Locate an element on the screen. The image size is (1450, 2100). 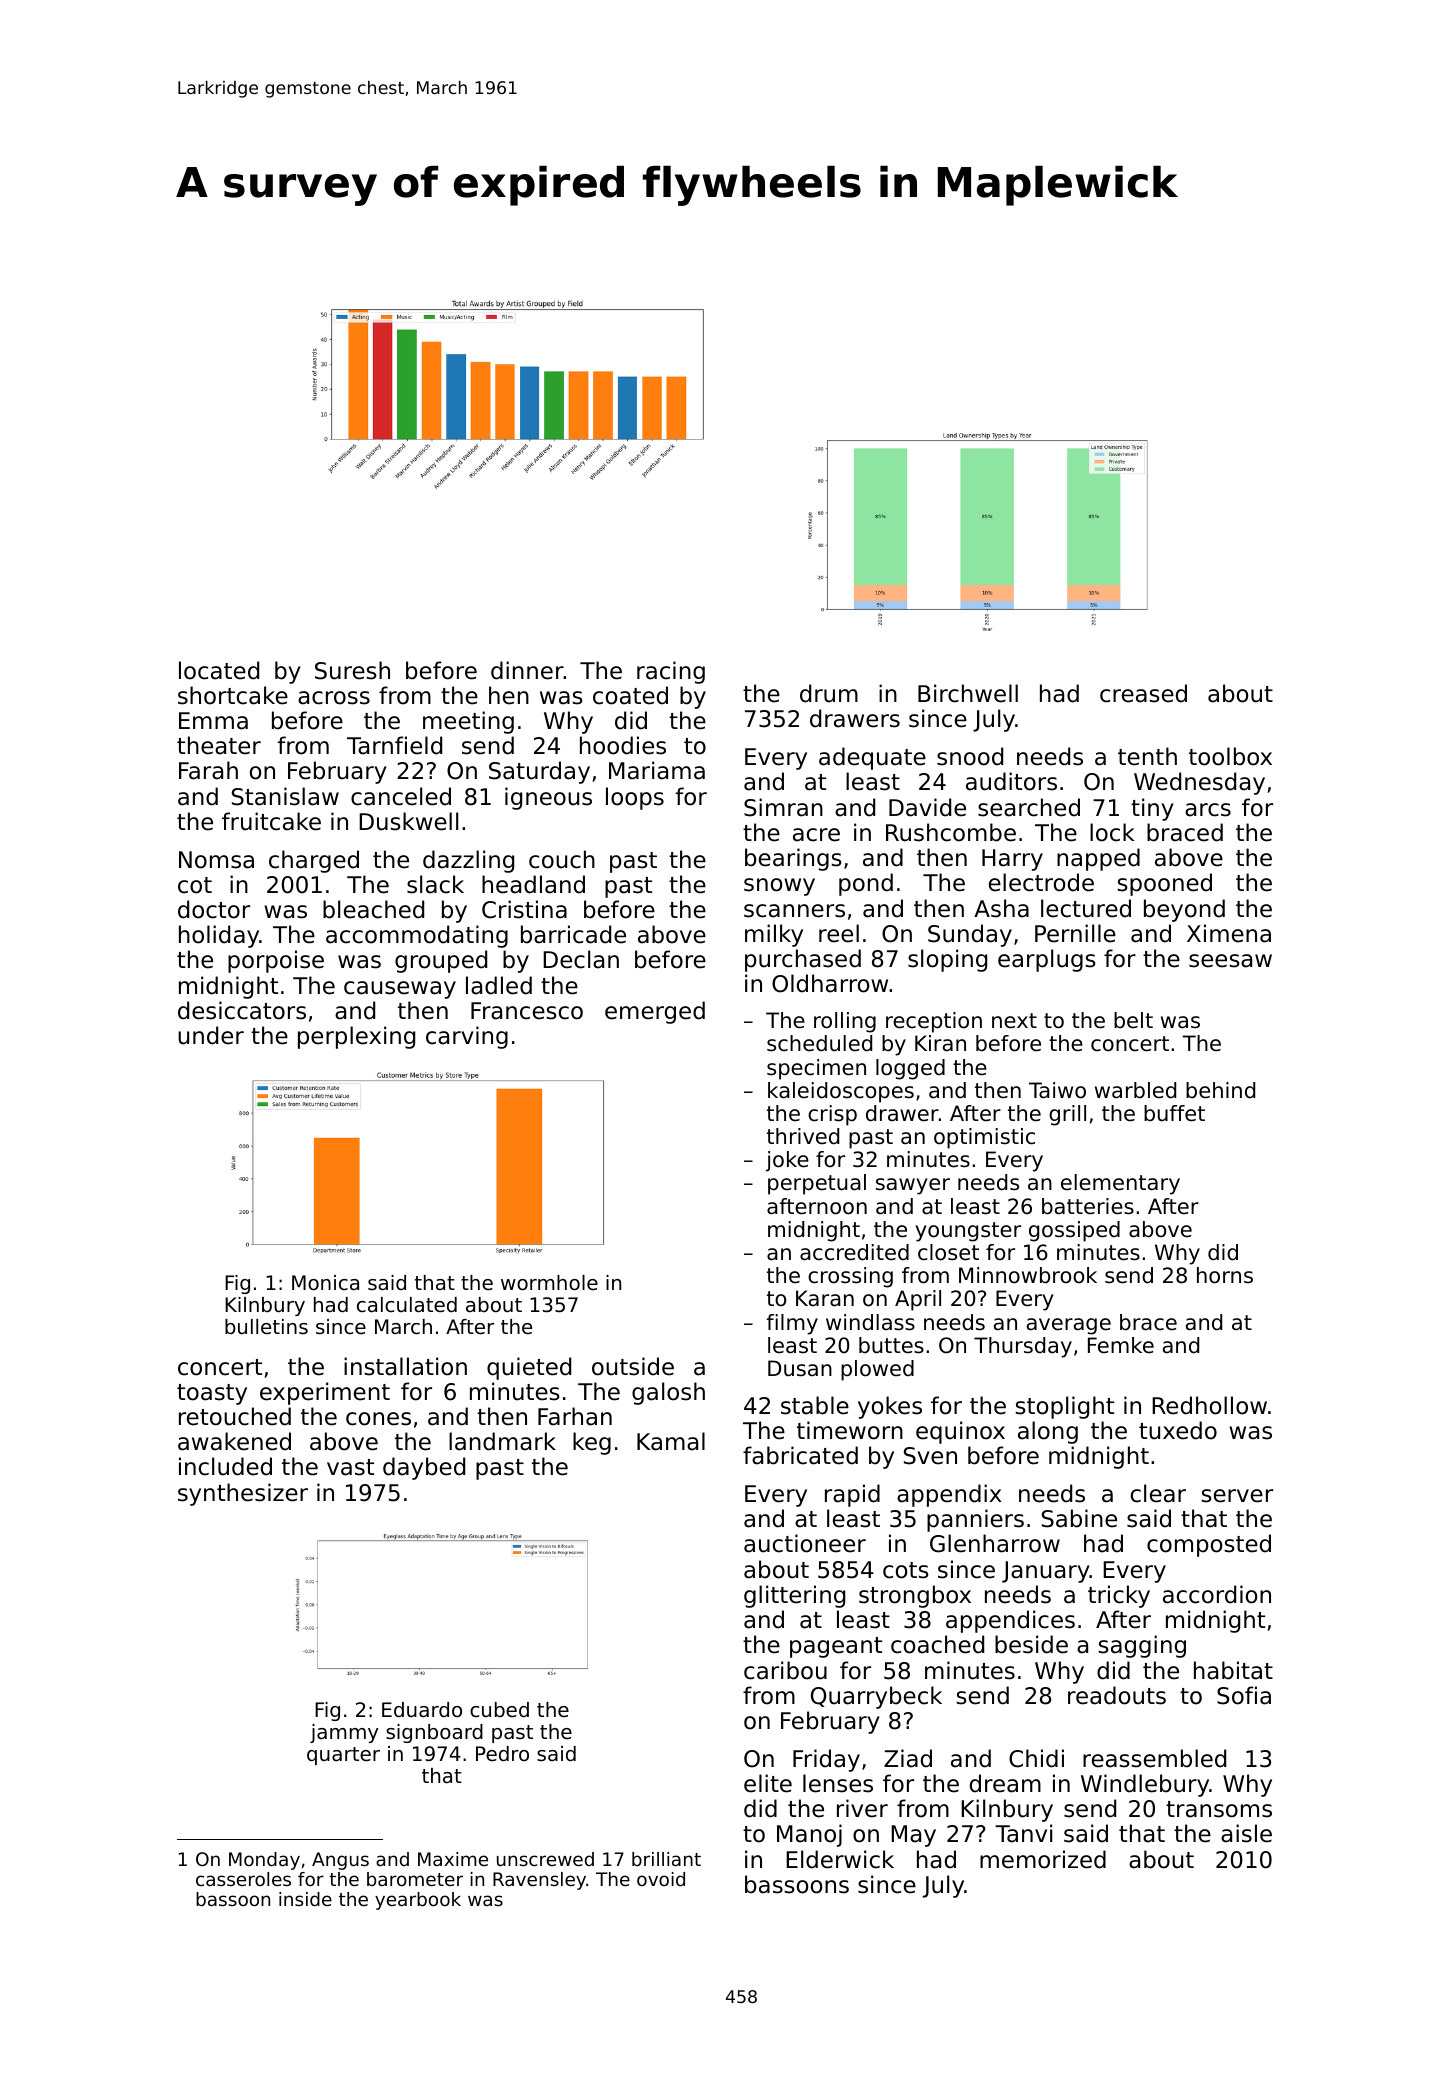
Suresh is located at coordinates (352, 670).
